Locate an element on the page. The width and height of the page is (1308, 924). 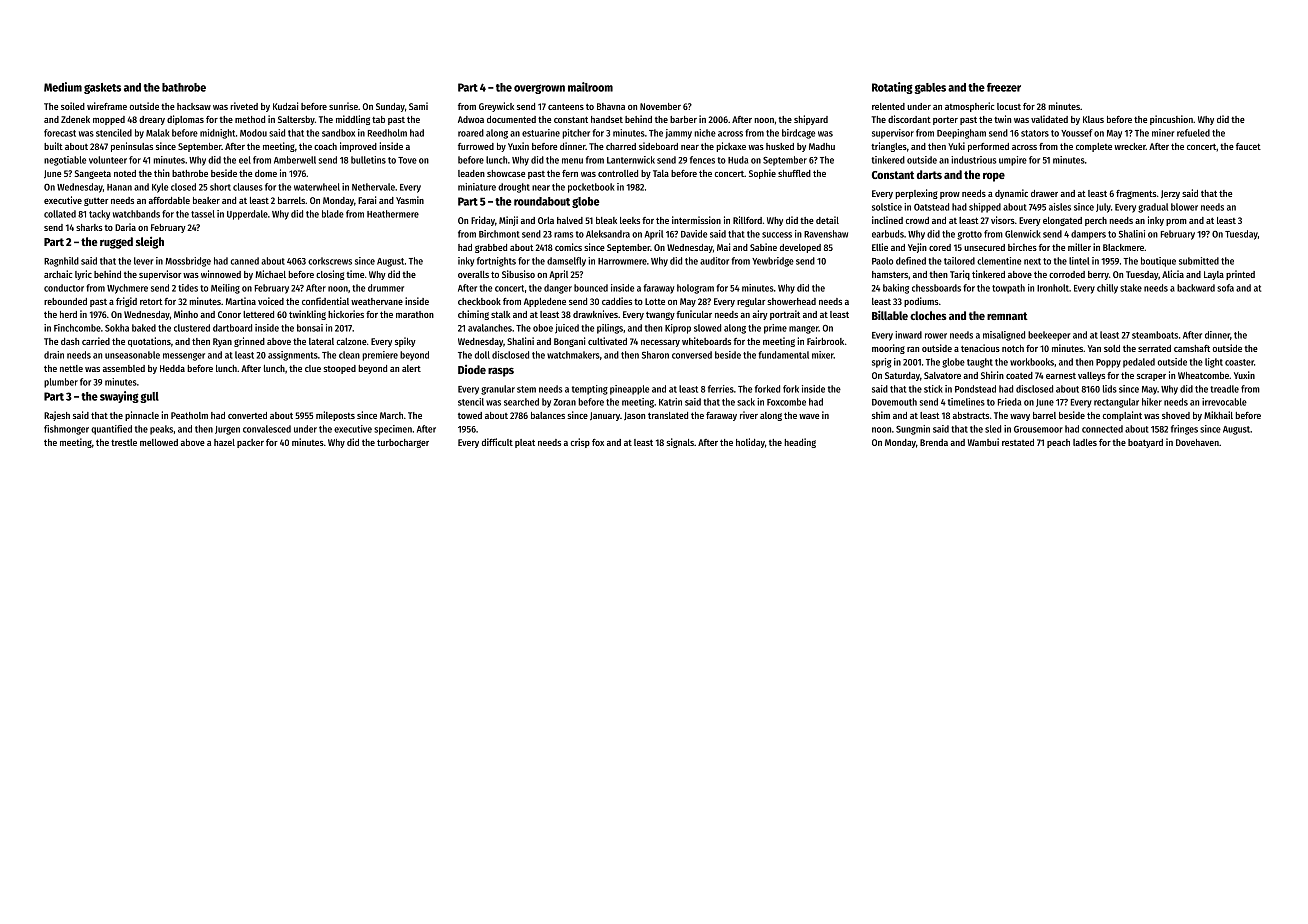
hamsters is located at coordinates (890, 274).
